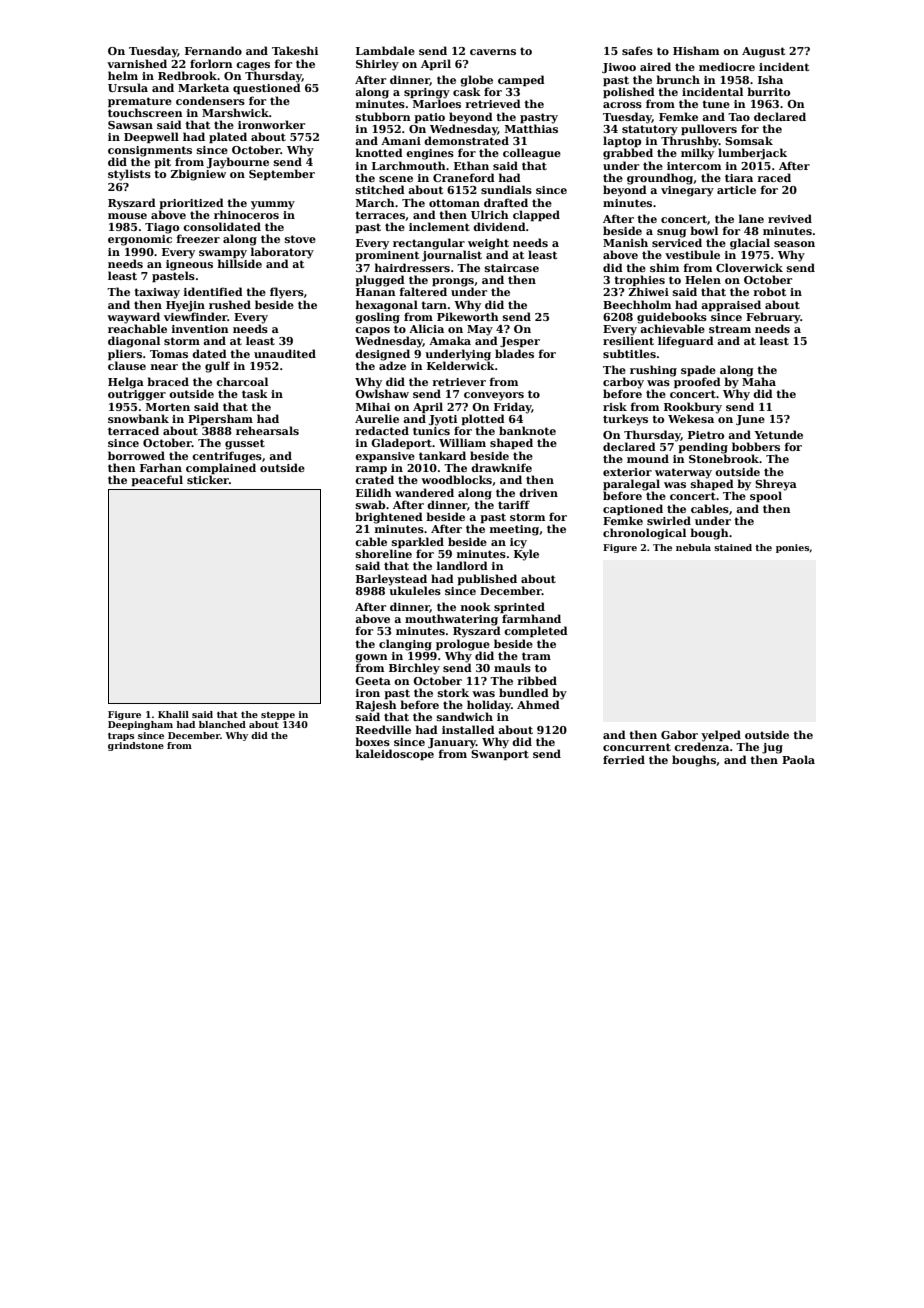 This image has width=924, height=1308. Describe the element at coordinates (295, 50) in the image. I see `Takeshi` at that location.
